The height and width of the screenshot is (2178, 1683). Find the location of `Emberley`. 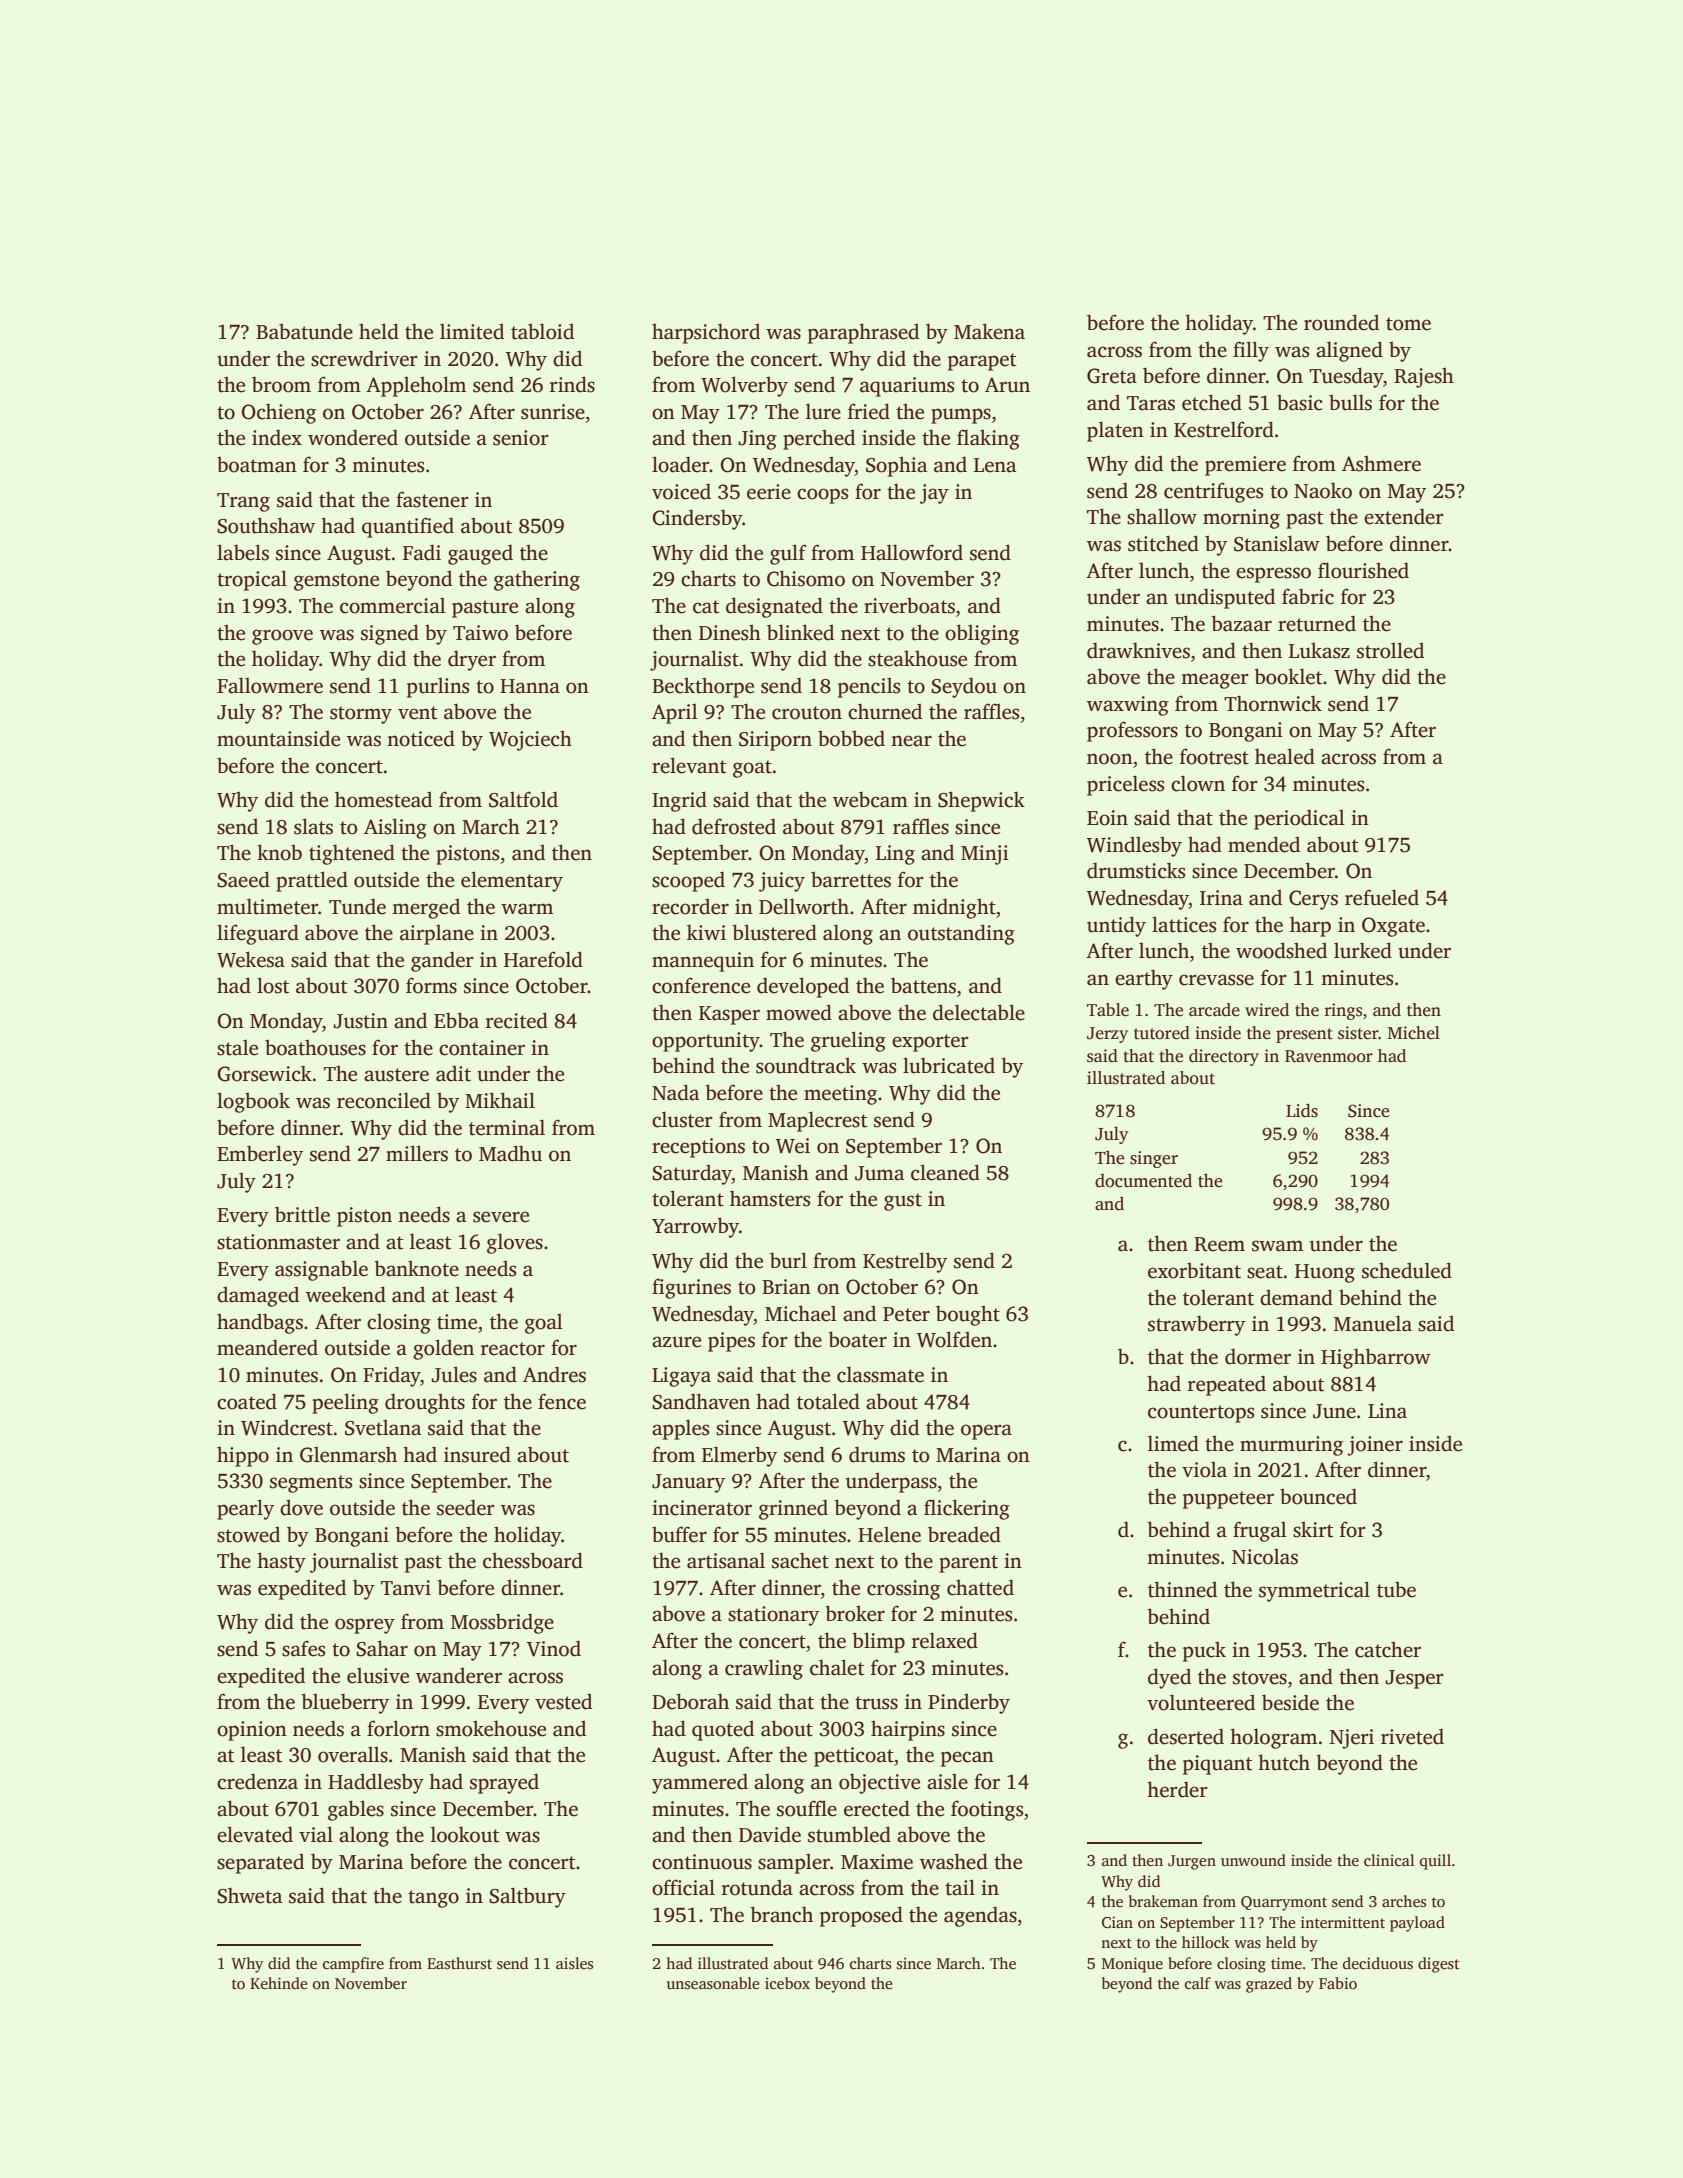

Emberley is located at coordinates (260, 1155).
